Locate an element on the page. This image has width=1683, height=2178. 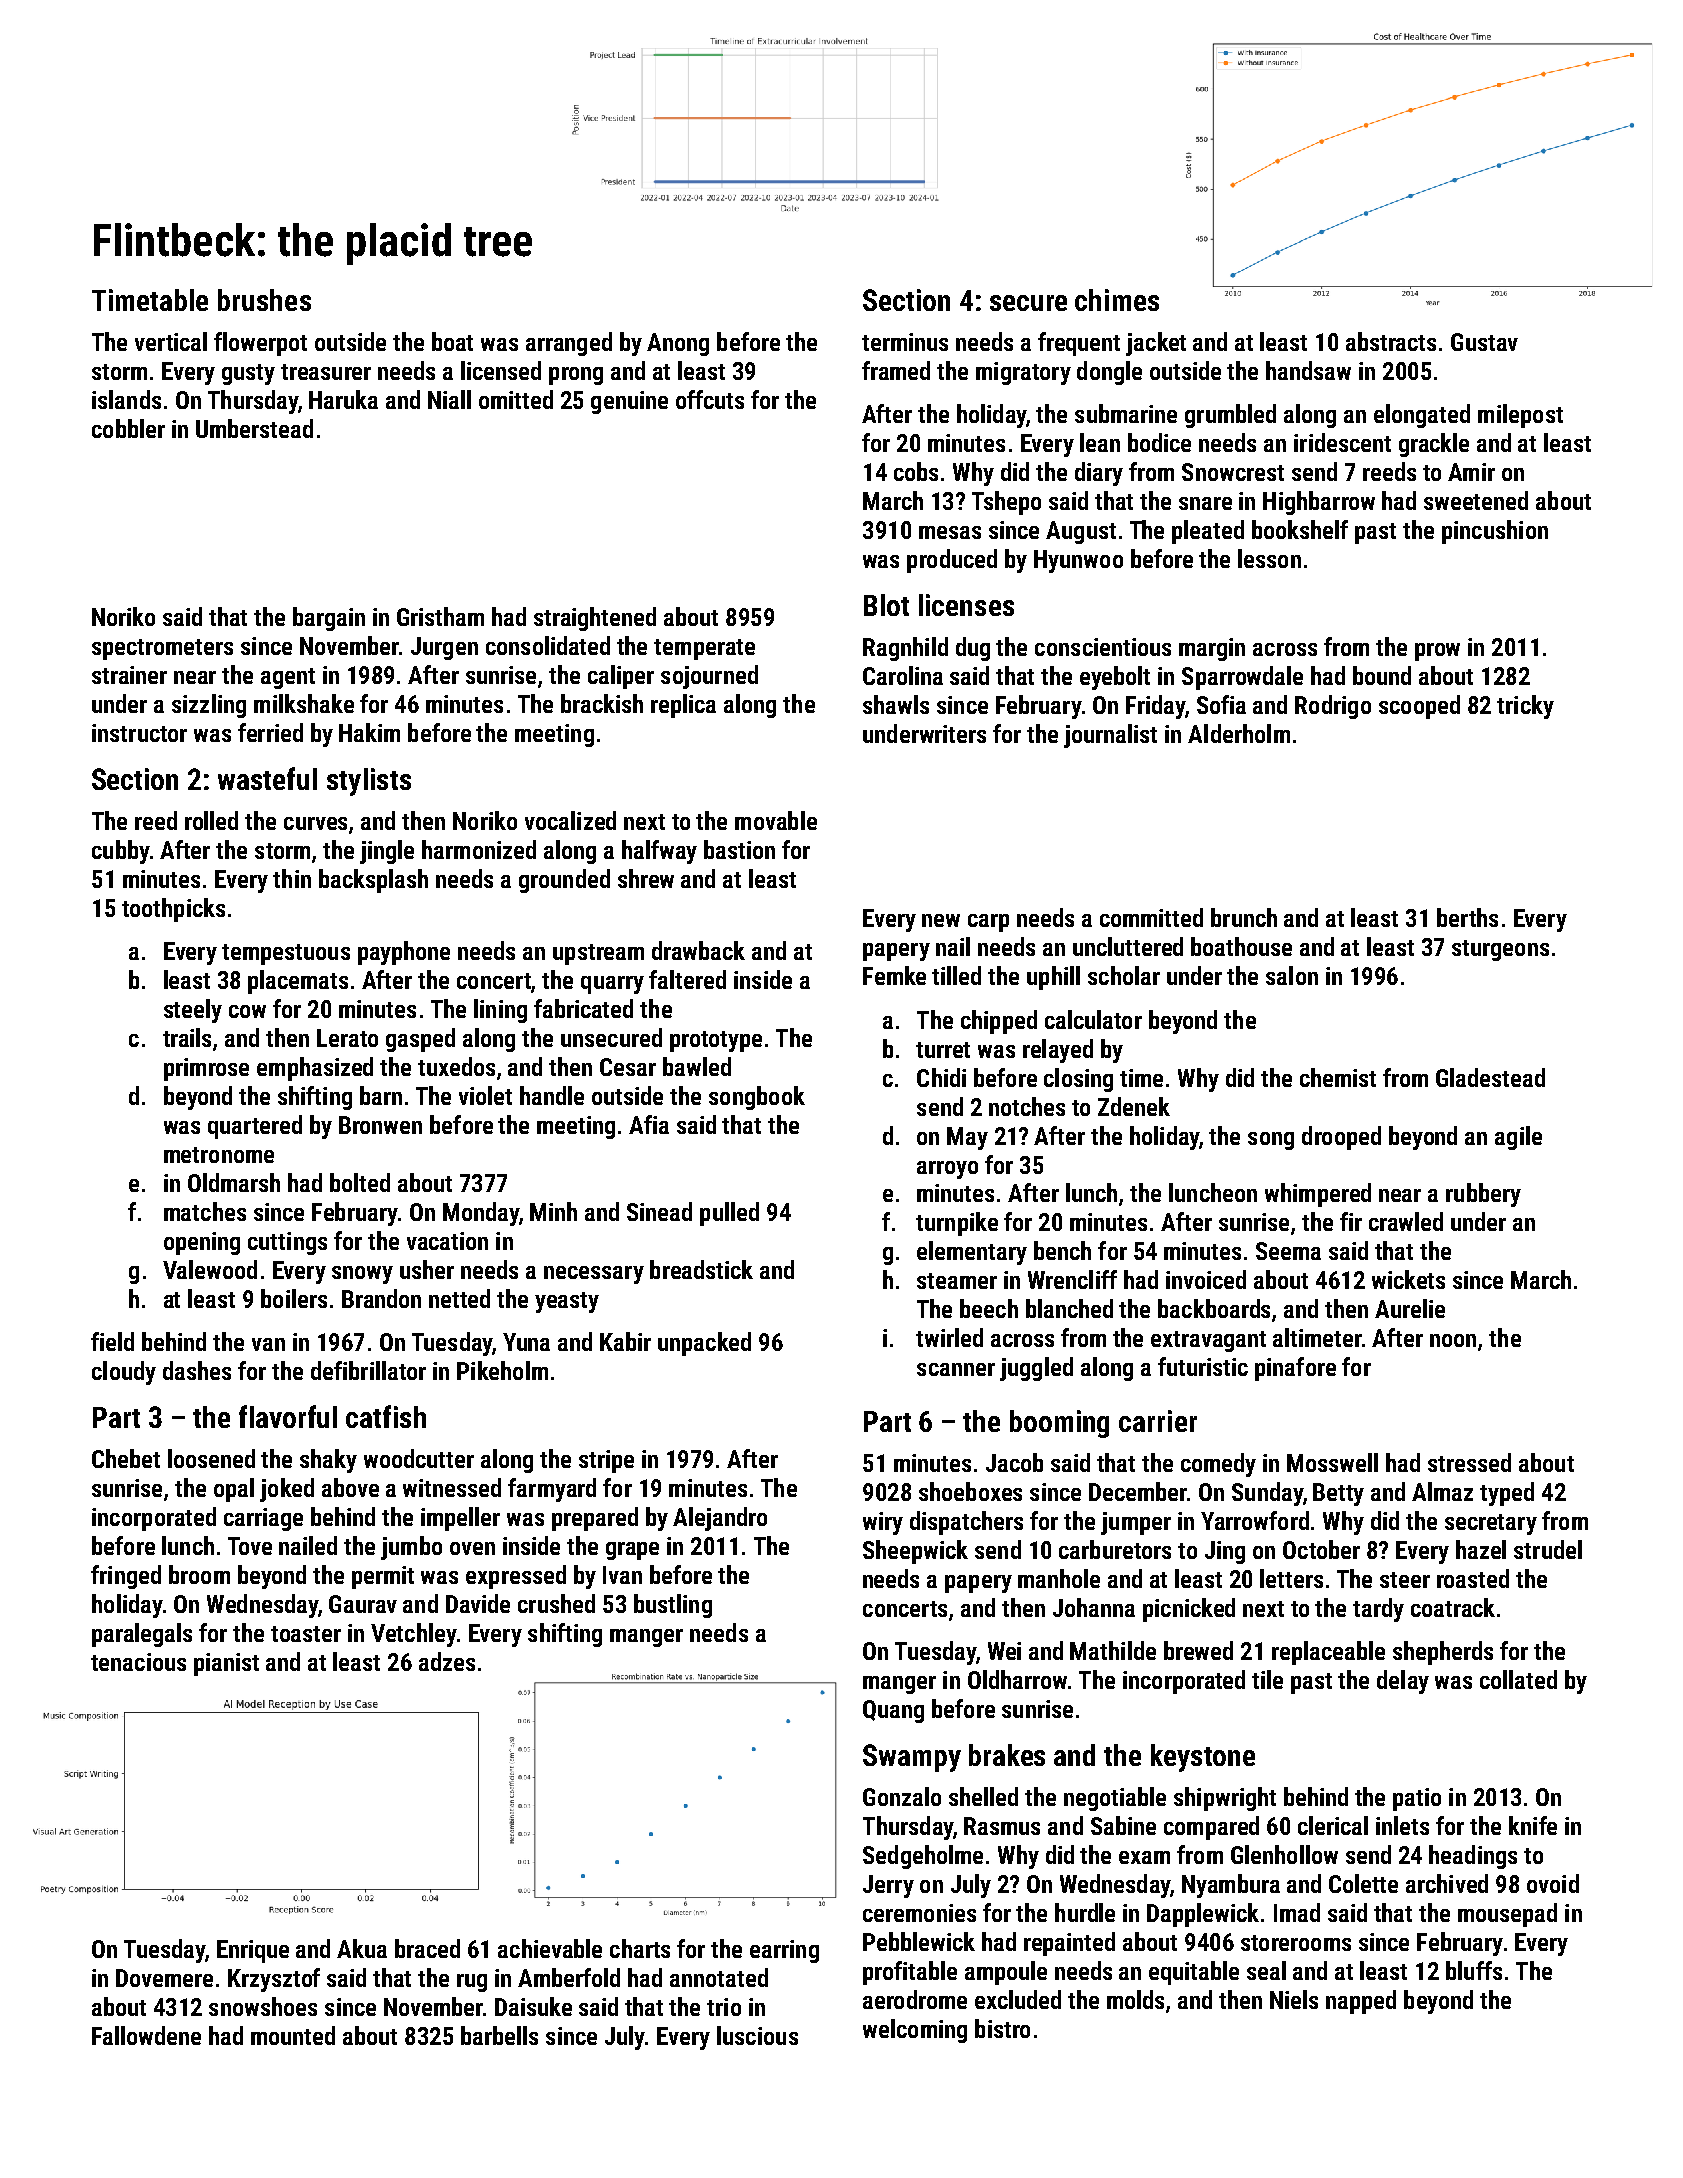
noon is located at coordinates (1453, 1340).
